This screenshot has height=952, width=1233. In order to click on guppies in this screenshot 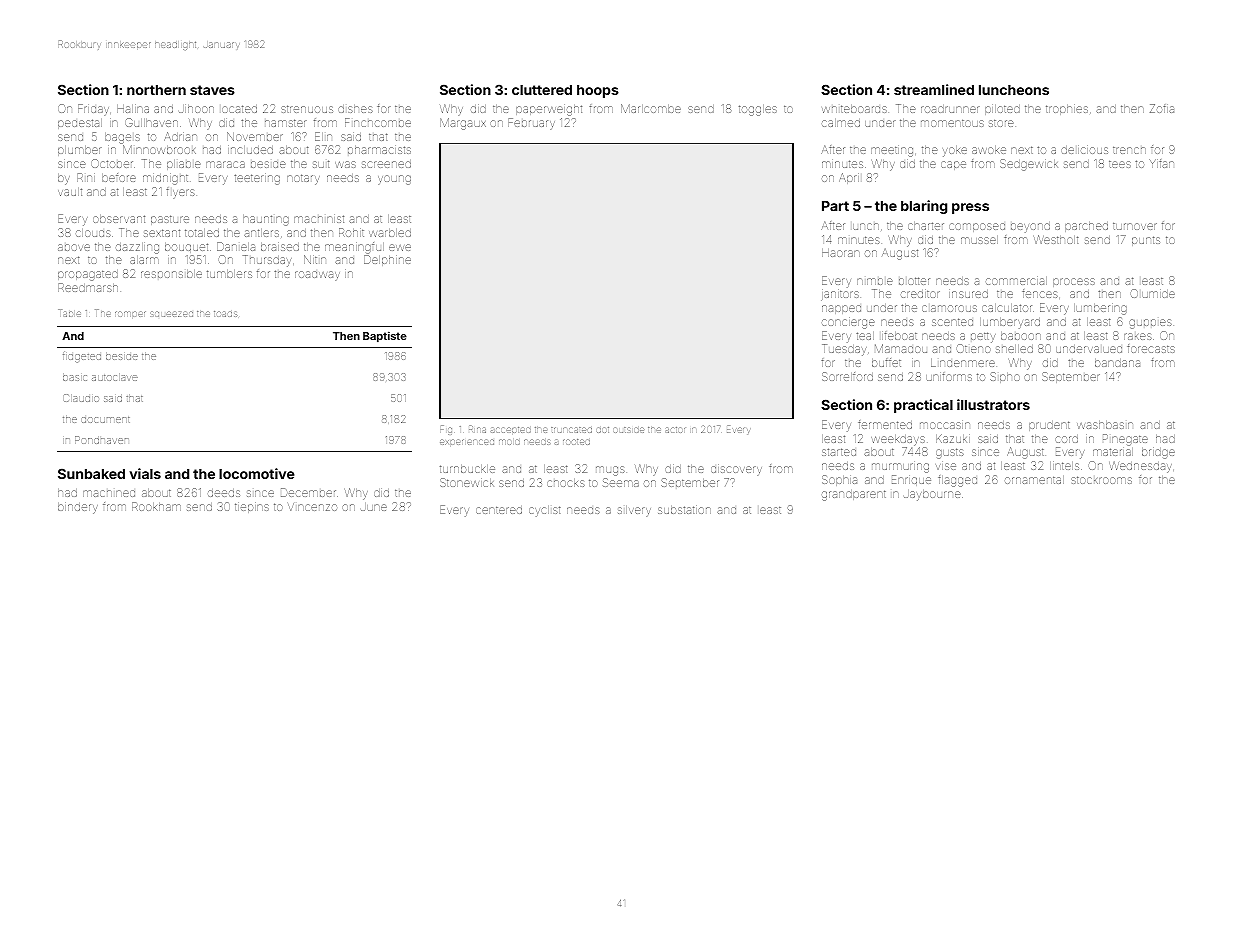, I will do `click(1150, 324)`.
